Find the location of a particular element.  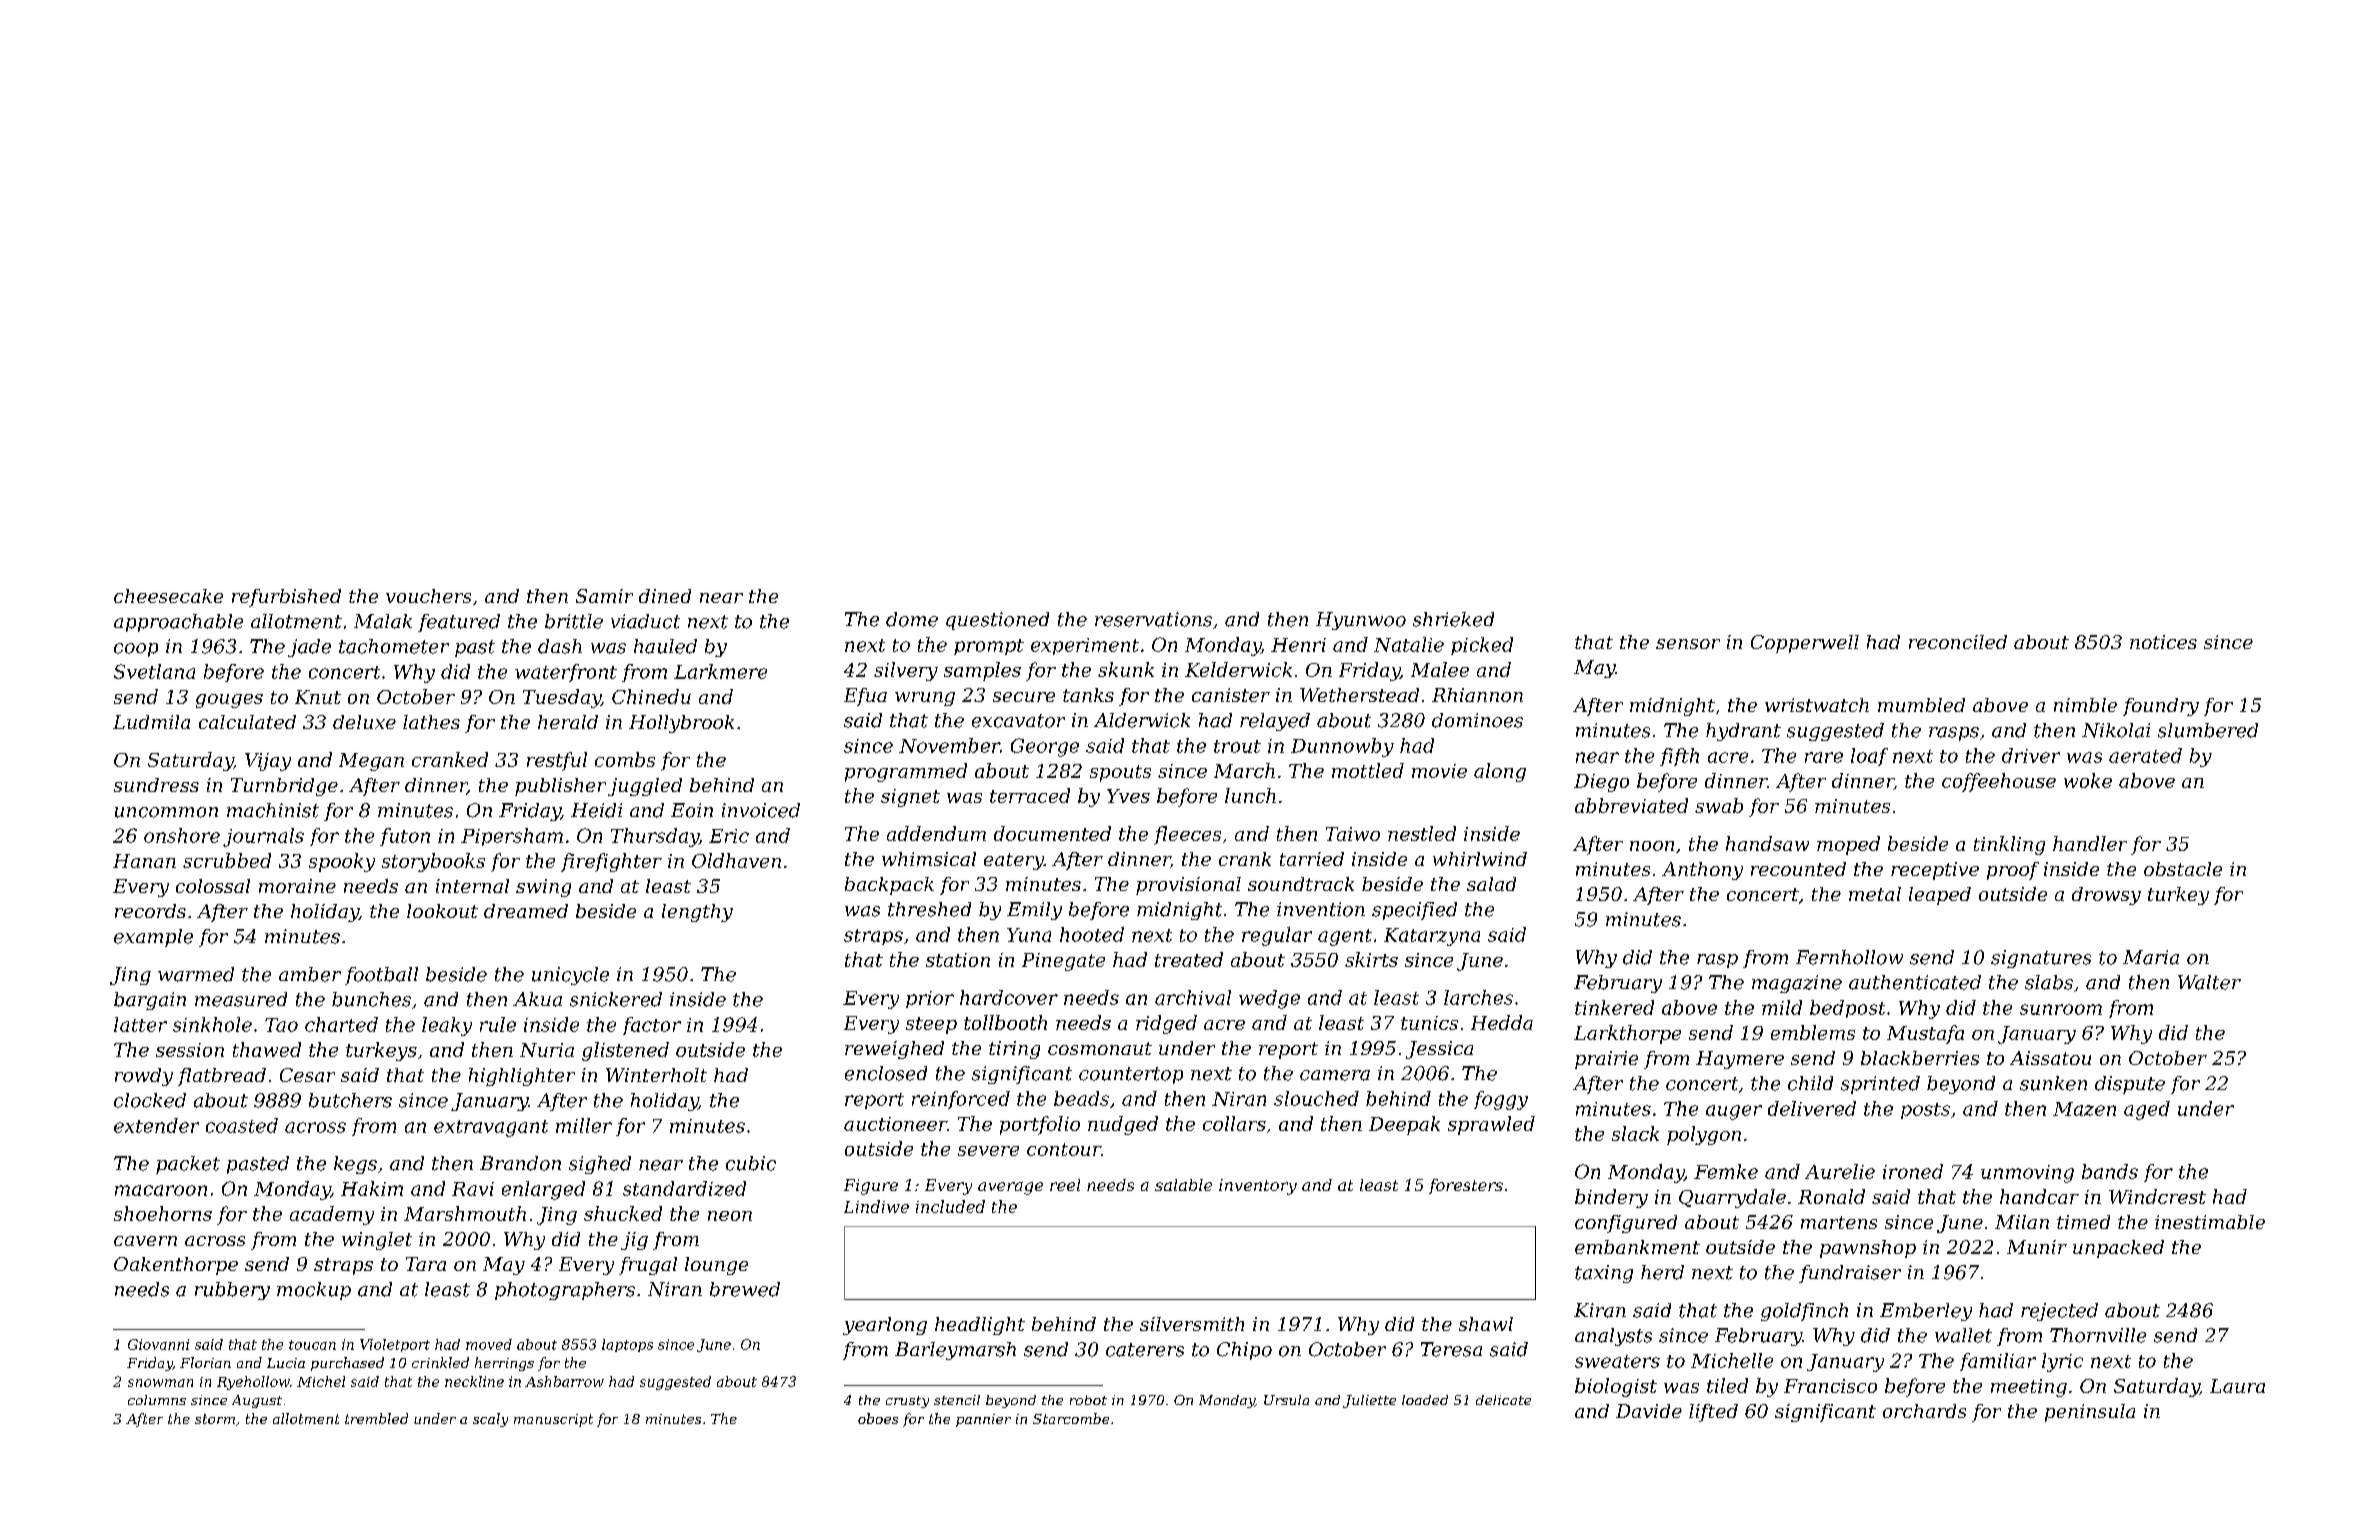

example is located at coordinates (153, 938).
